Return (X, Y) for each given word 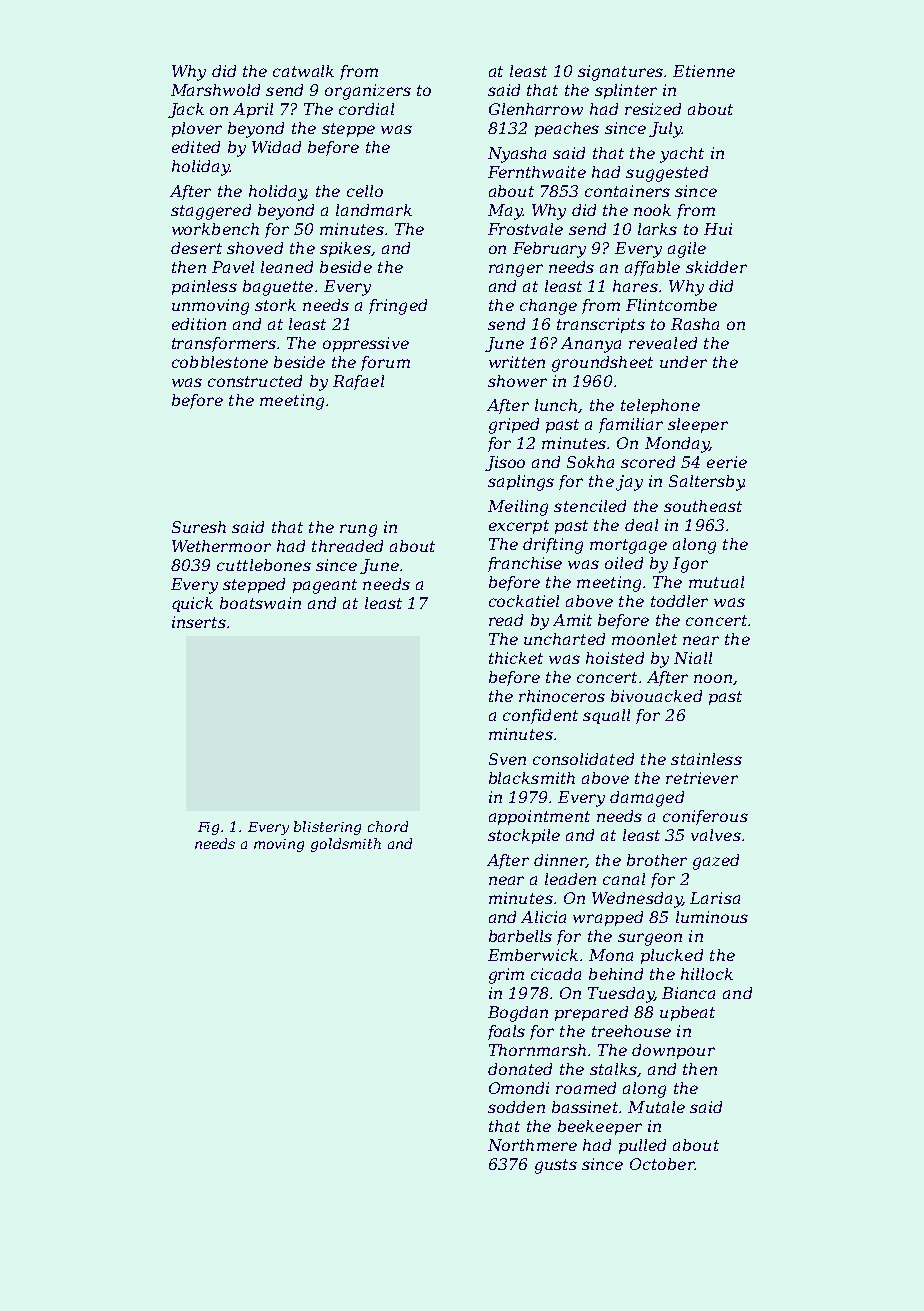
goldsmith (346, 845)
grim (506, 976)
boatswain (260, 603)
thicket (516, 658)
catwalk (303, 71)
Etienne (704, 71)
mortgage (628, 546)
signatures (620, 73)
